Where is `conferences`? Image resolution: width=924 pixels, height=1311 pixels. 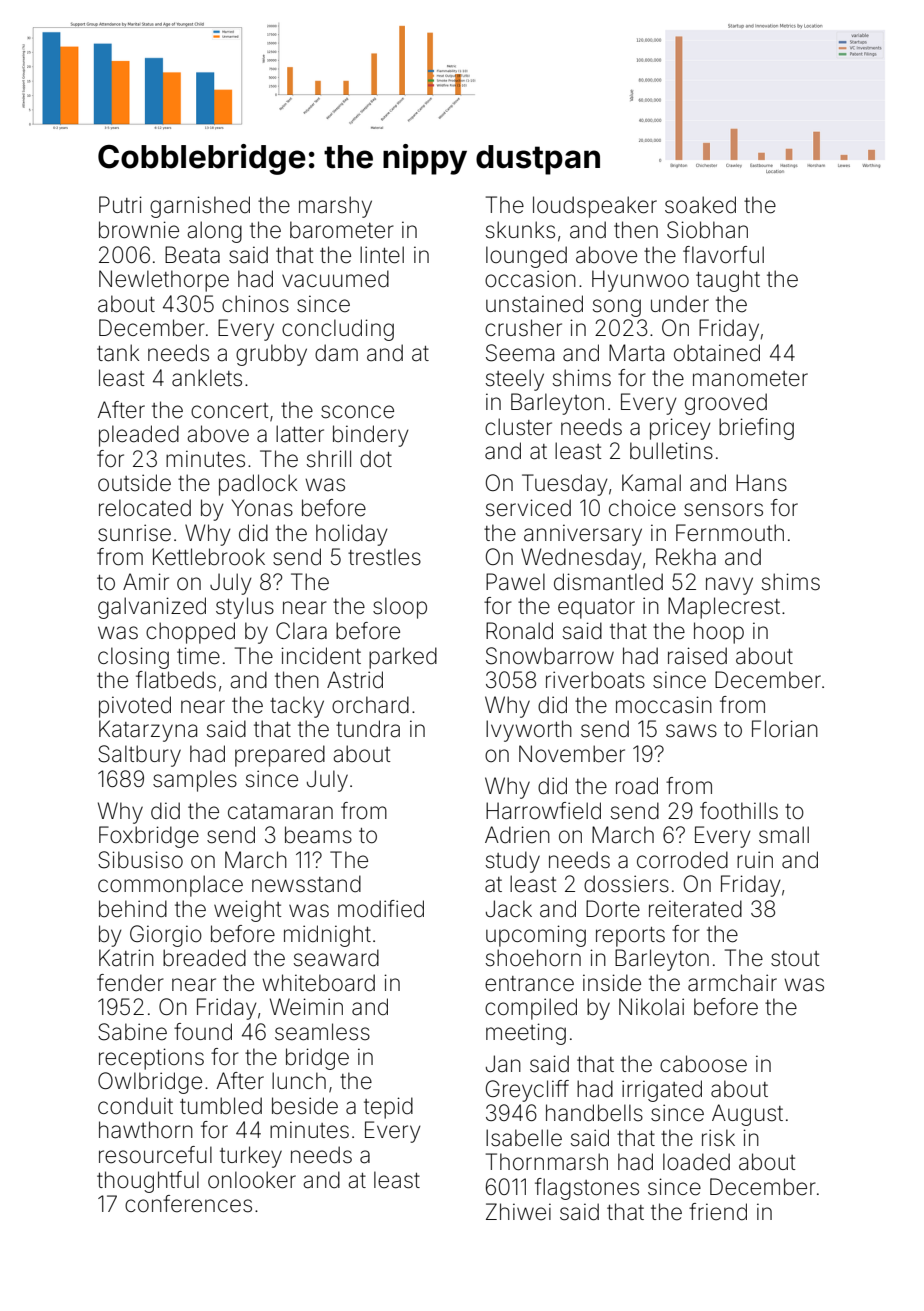
conferences is located at coordinates (188, 1204).
